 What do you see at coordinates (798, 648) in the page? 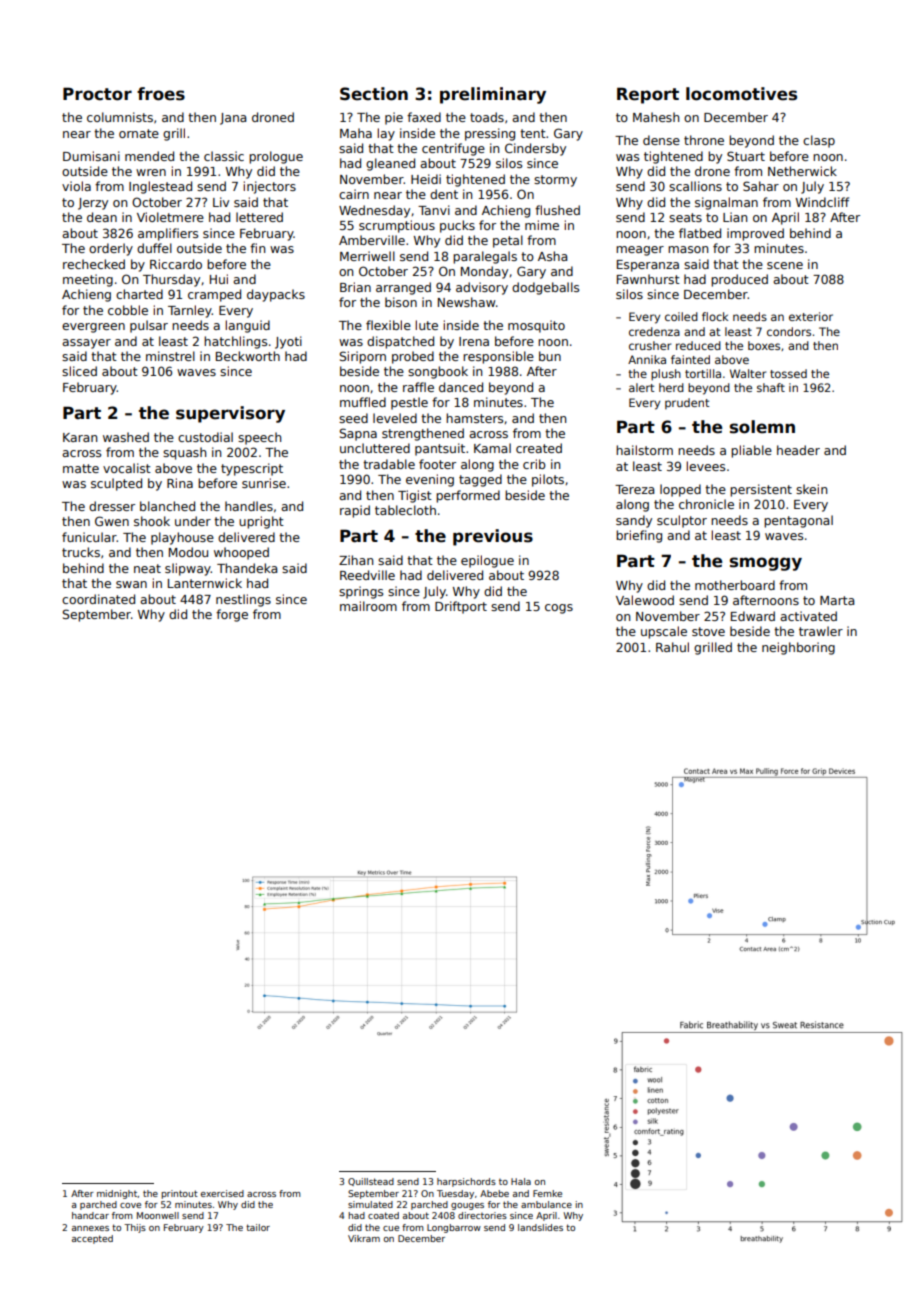
I see `neighboring` at bounding box center [798, 648].
